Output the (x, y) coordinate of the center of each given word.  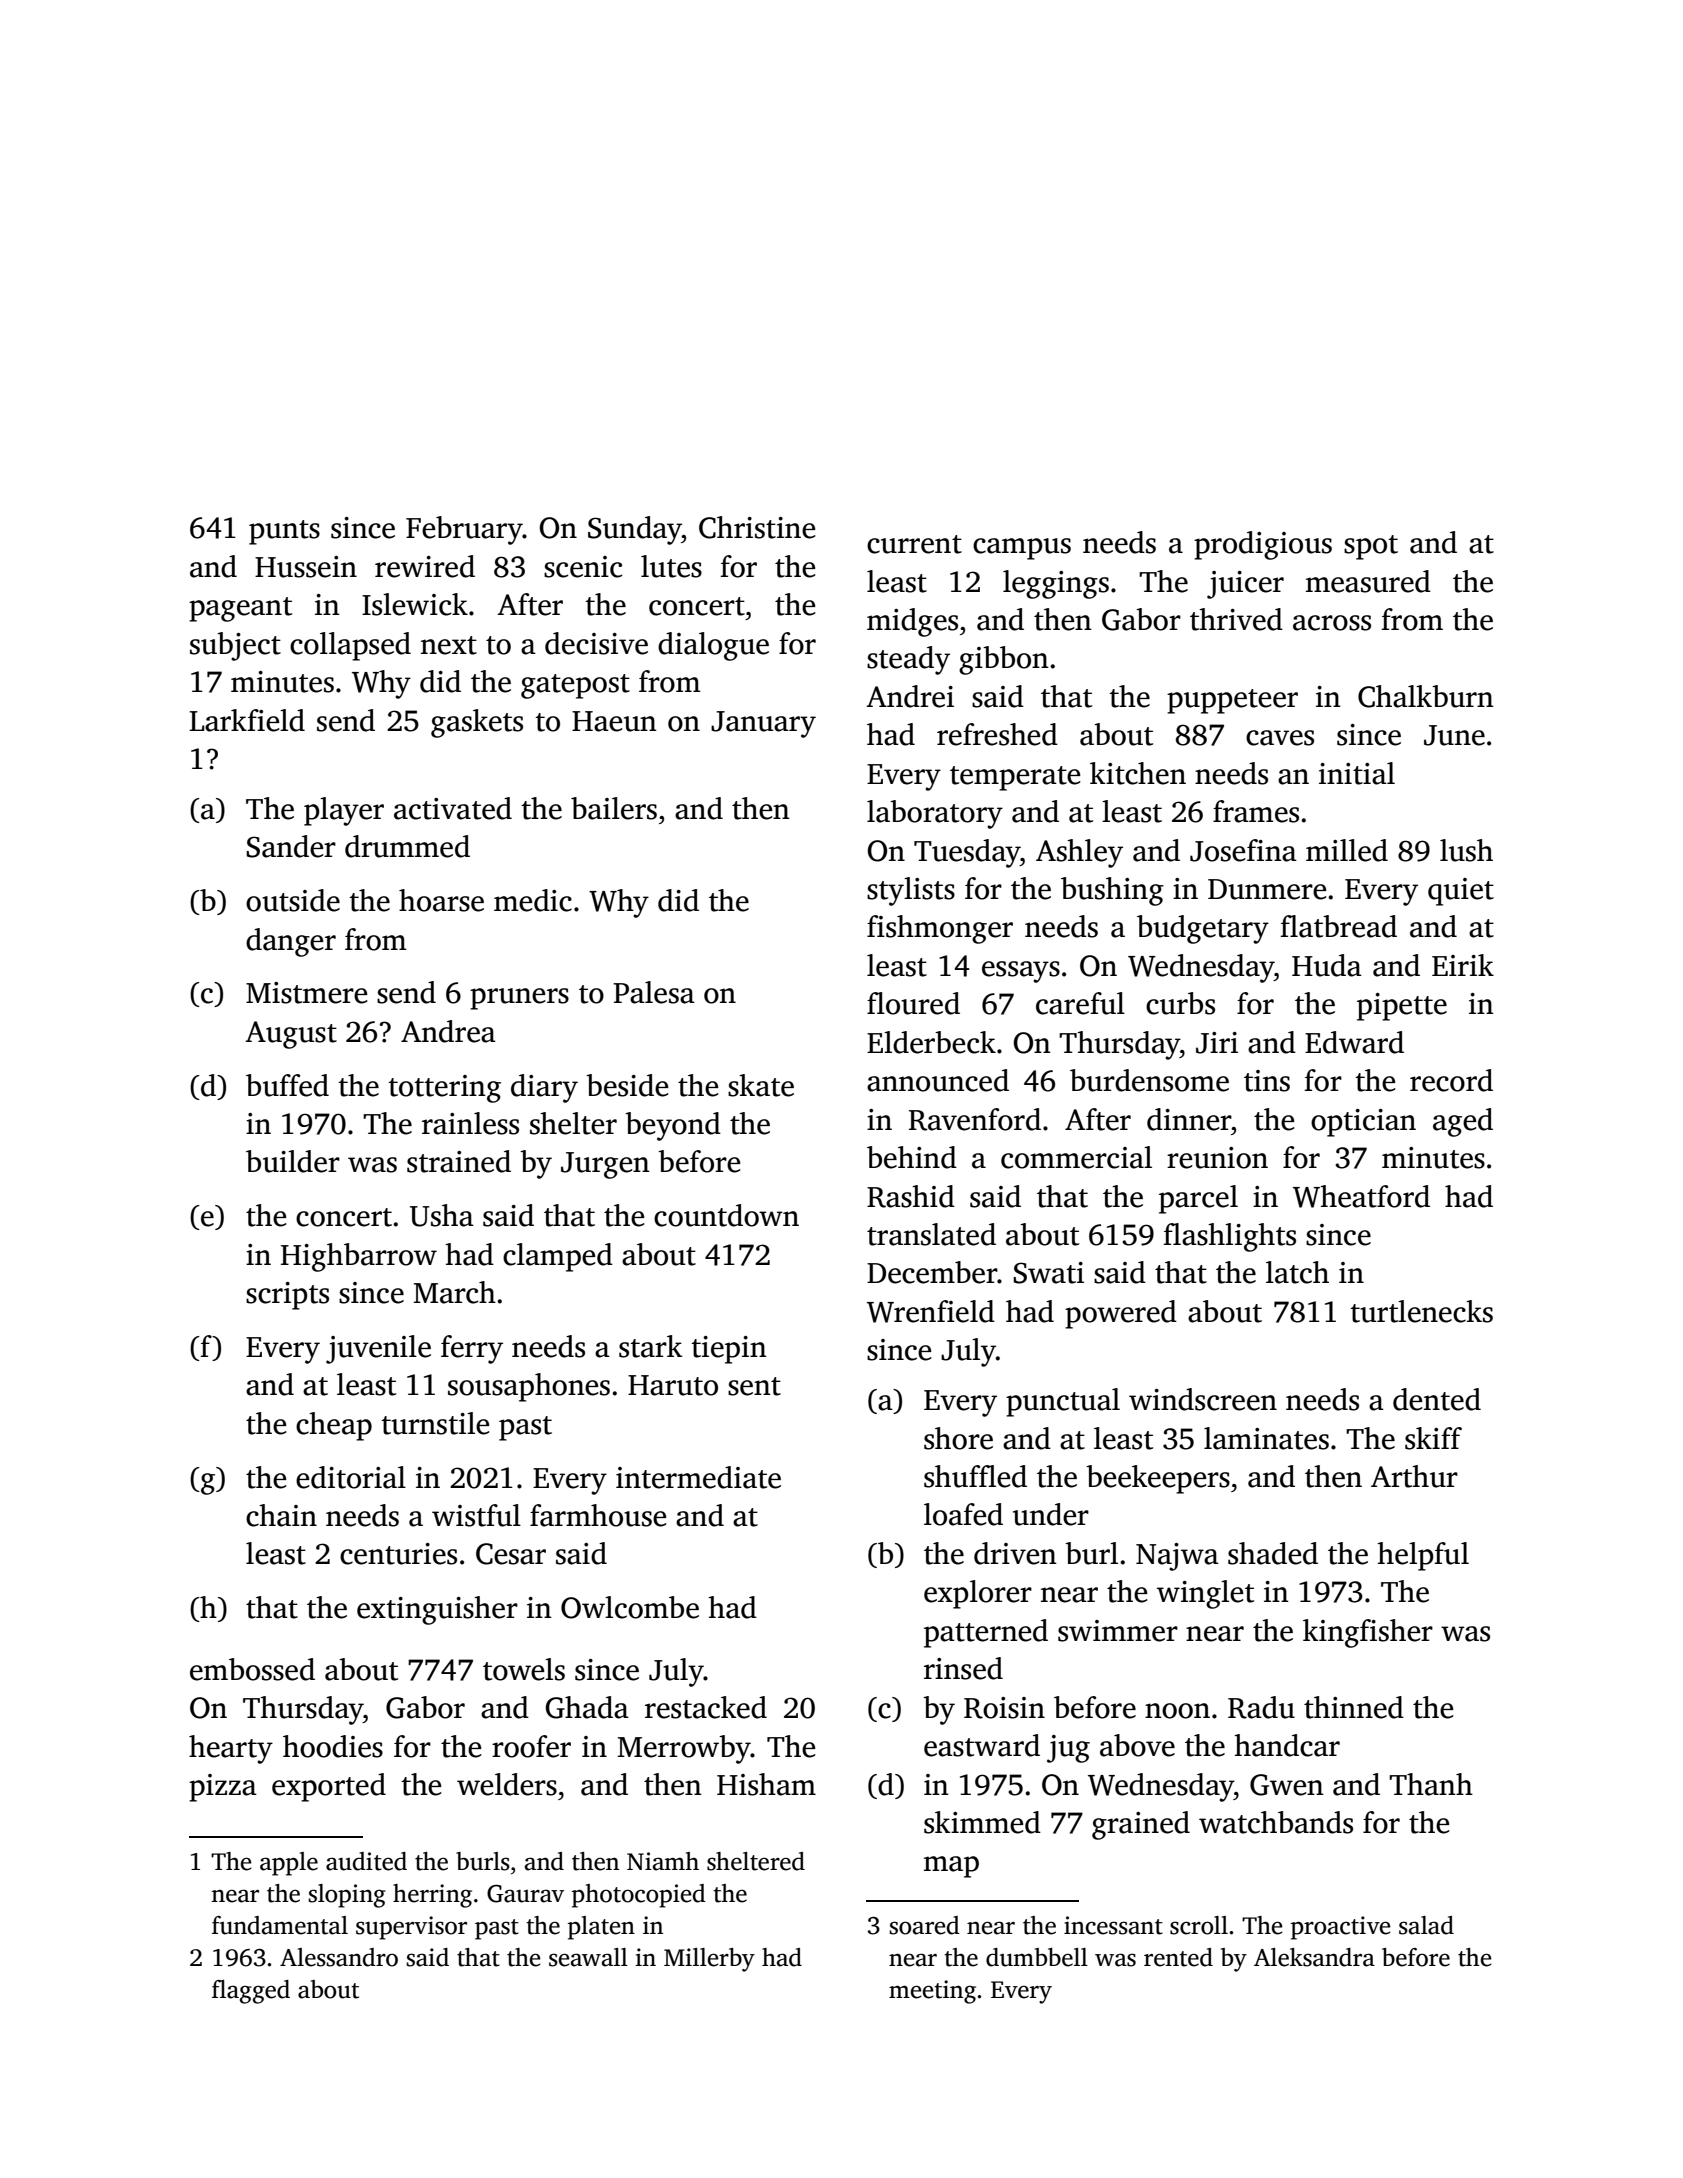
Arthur (1414, 1476)
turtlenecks (1421, 1311)
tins (1267, 1081)
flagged (251, 1992)
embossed (252, 1669)
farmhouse (598, 1515)
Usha (442, 1215)
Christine (757, 527)
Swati (1048, 1273)
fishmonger (940, 929)
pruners (519, 999)
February (464, 530)
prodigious (1263, 545)
